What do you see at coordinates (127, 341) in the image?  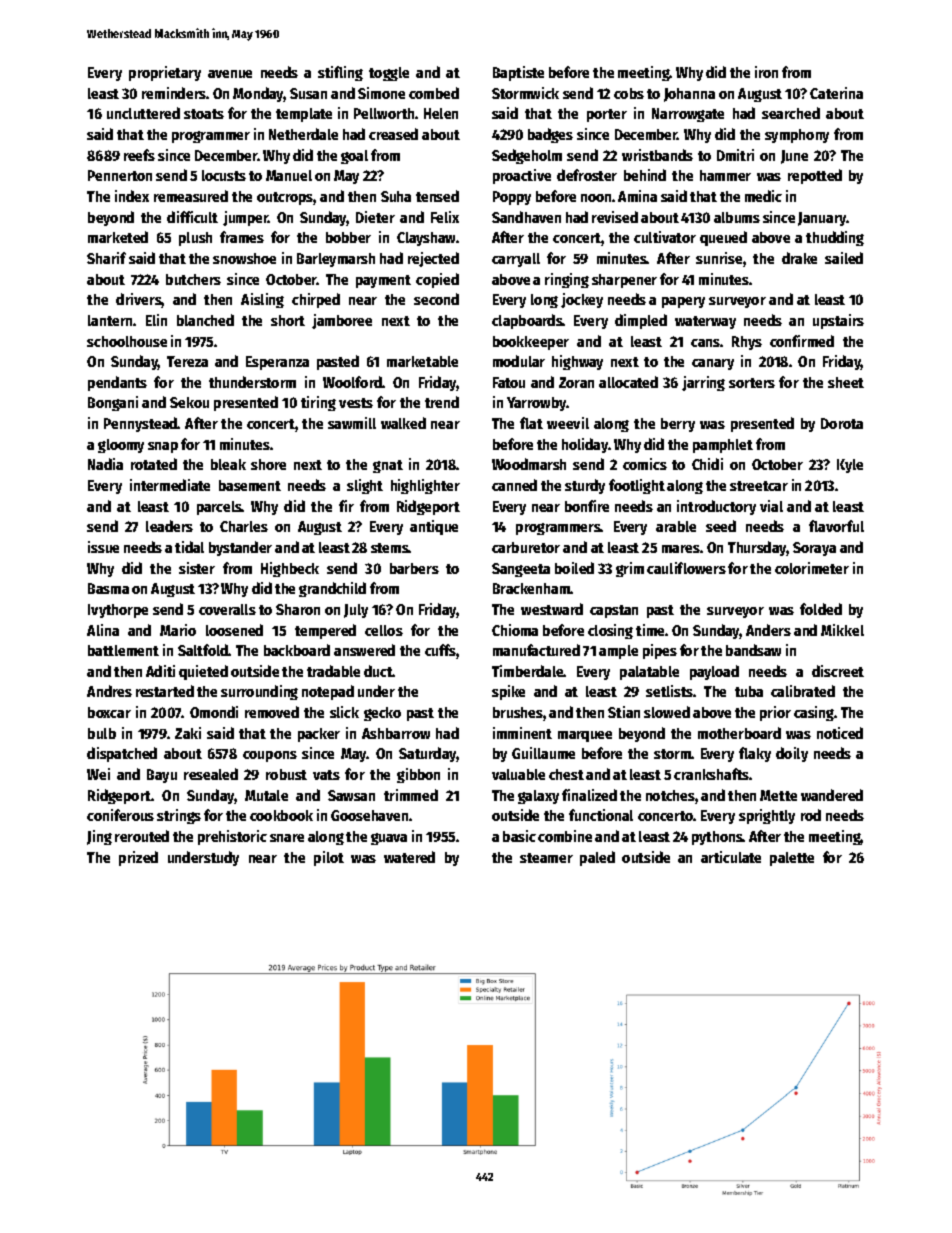 I see `schoolhouse` at bounding box center [127, 341].
